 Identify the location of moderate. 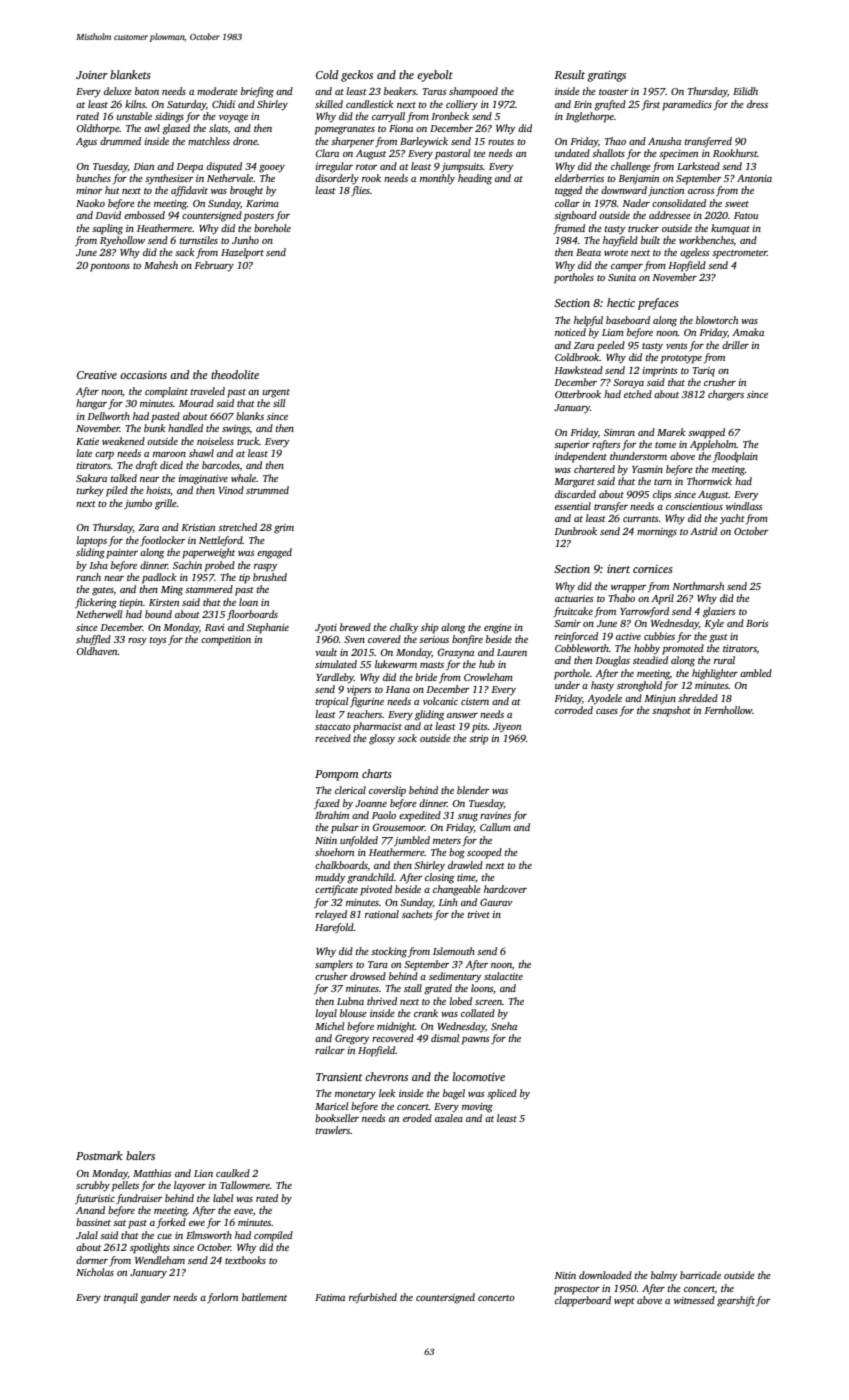
(217, 91).
